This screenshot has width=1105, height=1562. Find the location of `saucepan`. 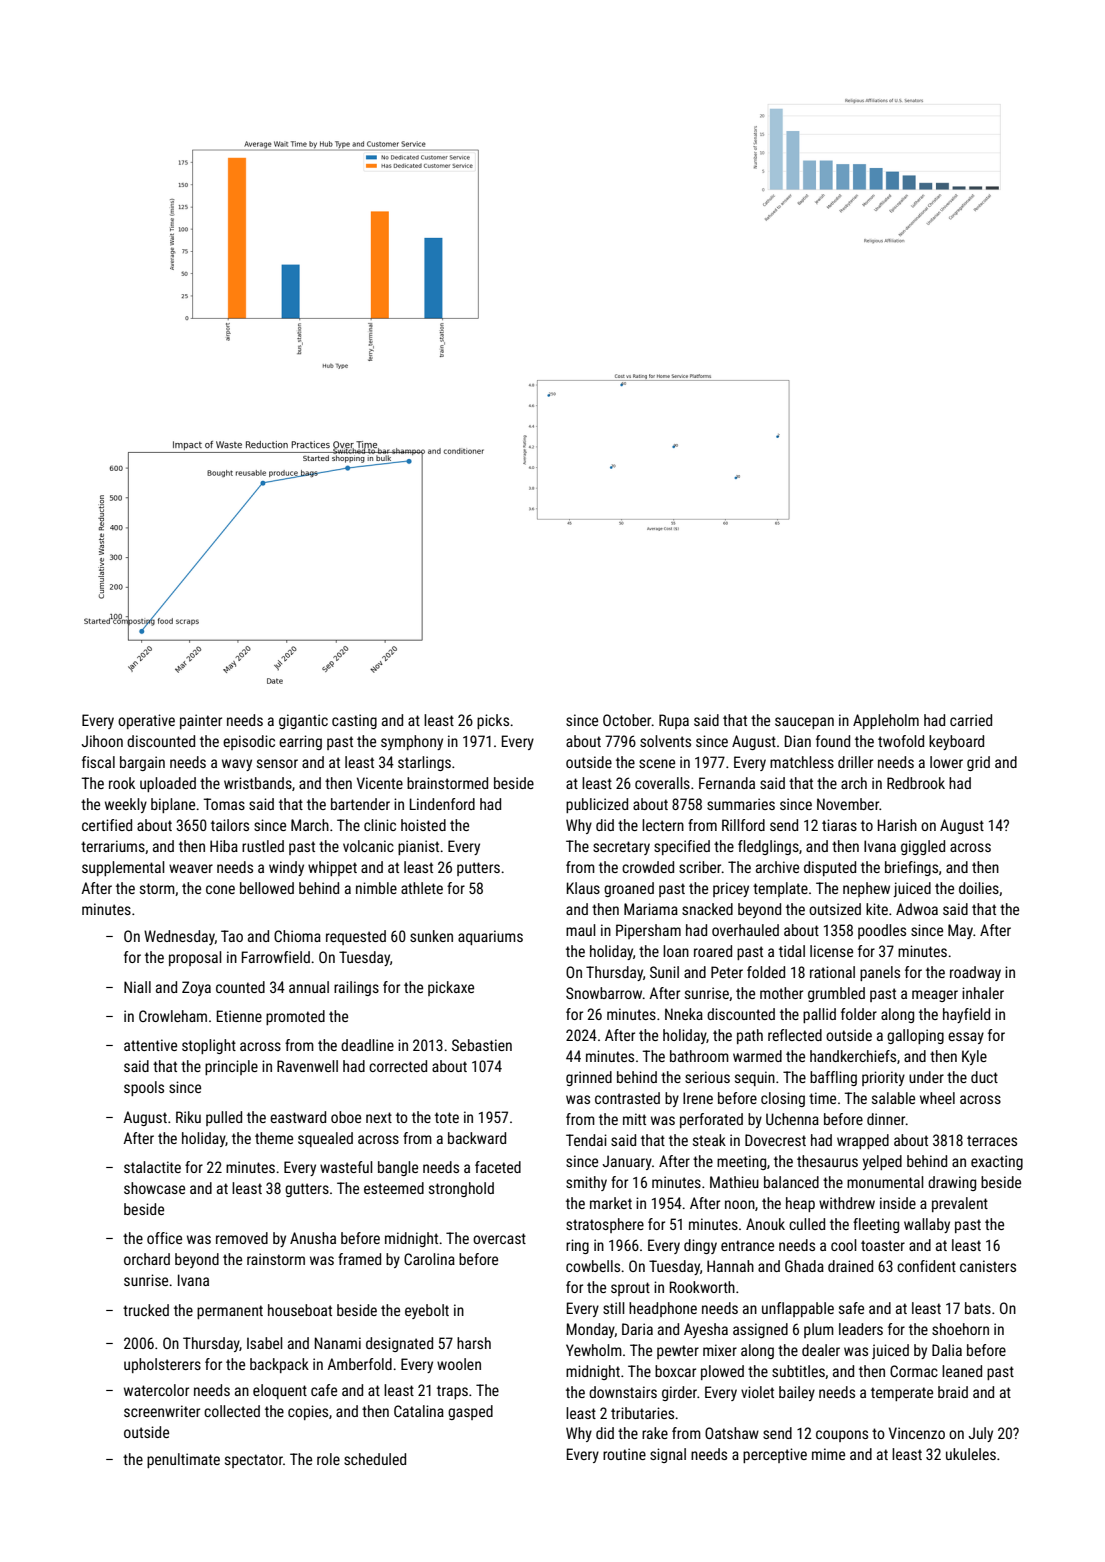

saucepan is located at coordinates (804, 723).
